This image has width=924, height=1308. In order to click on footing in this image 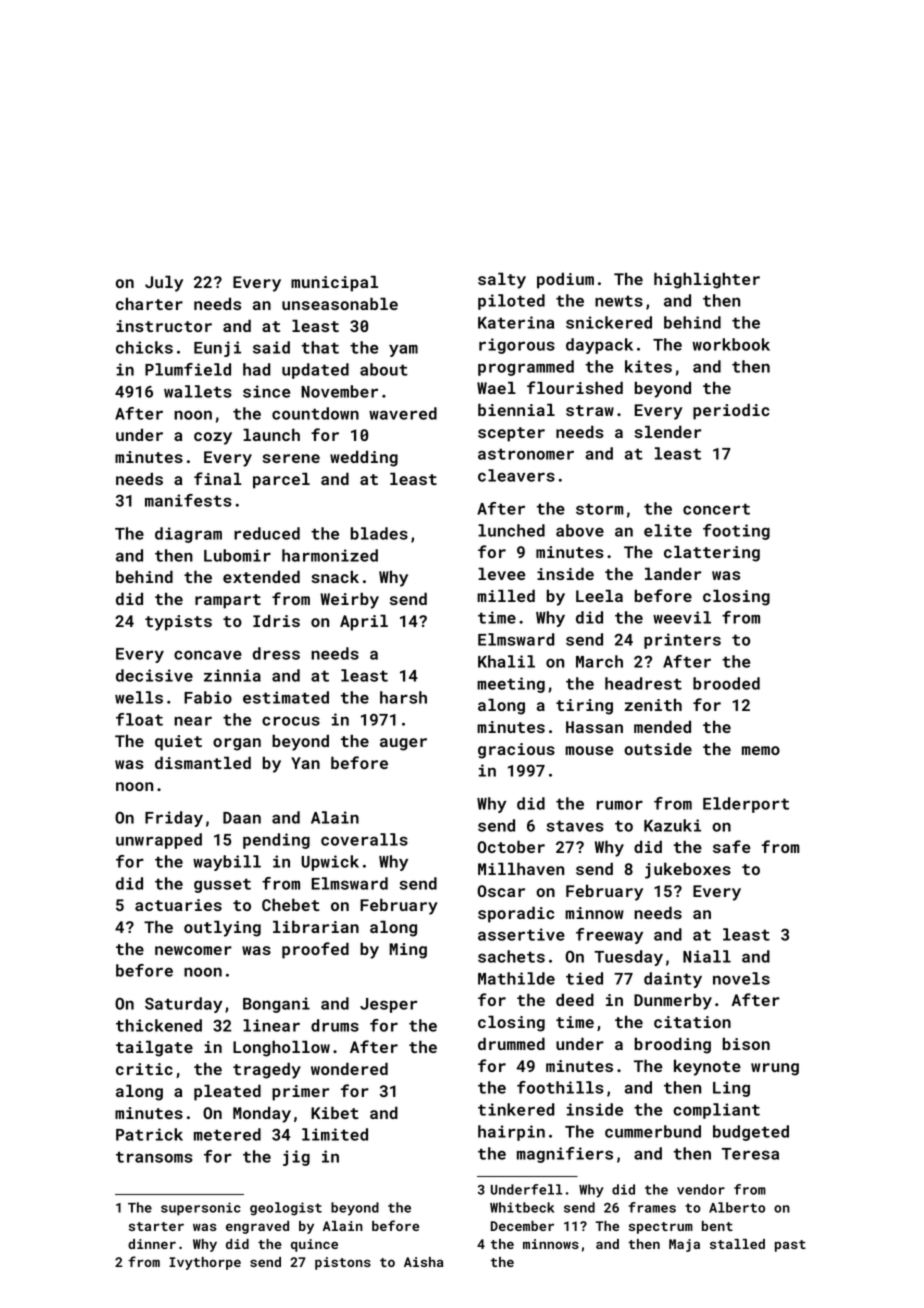, I will do `click(736, 532)`.
